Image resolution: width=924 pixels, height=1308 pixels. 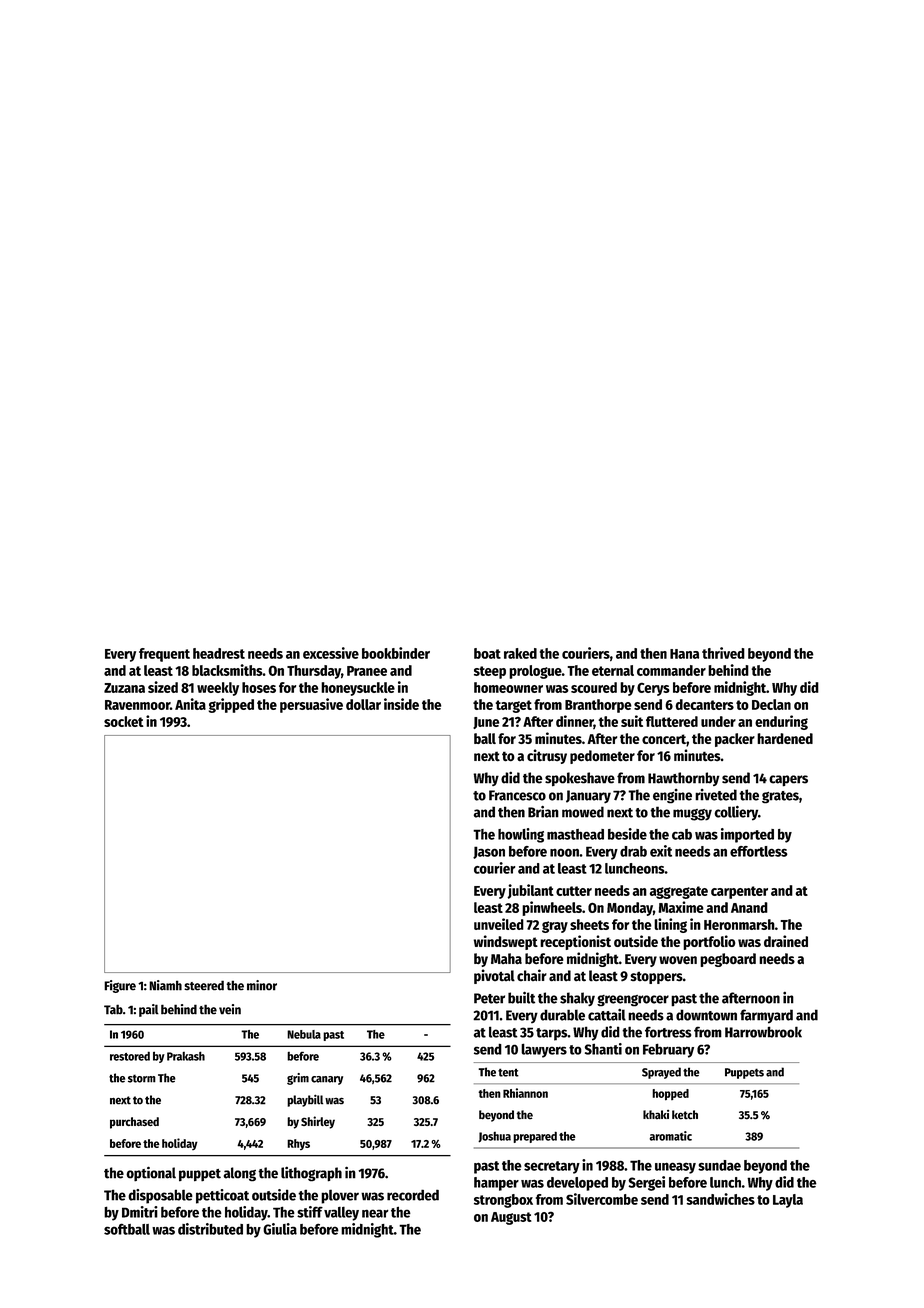 I want to click on ketch, so click(x=685, y=1115).
